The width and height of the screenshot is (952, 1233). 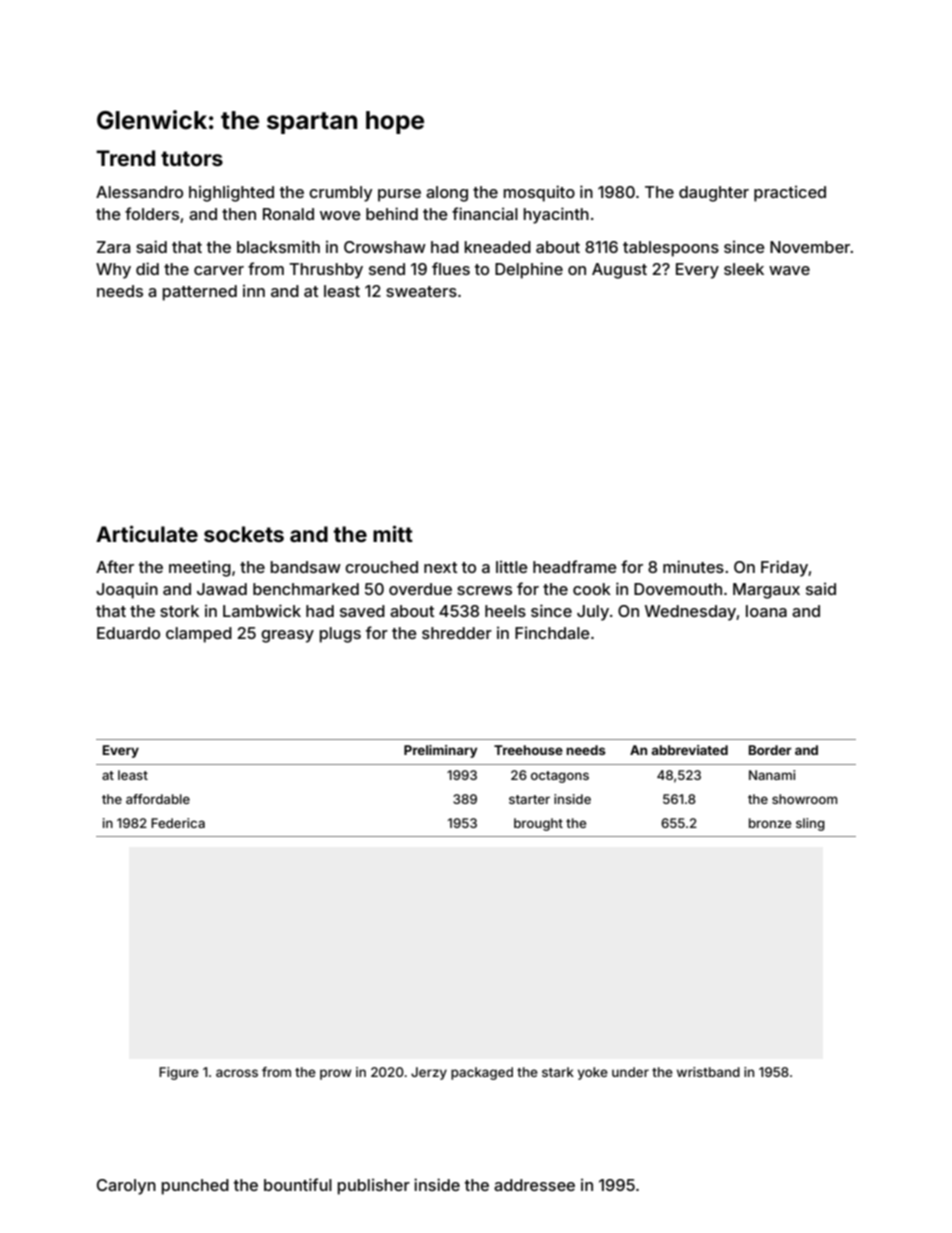 I want to click on tutors, so click(x=192, y=158).
